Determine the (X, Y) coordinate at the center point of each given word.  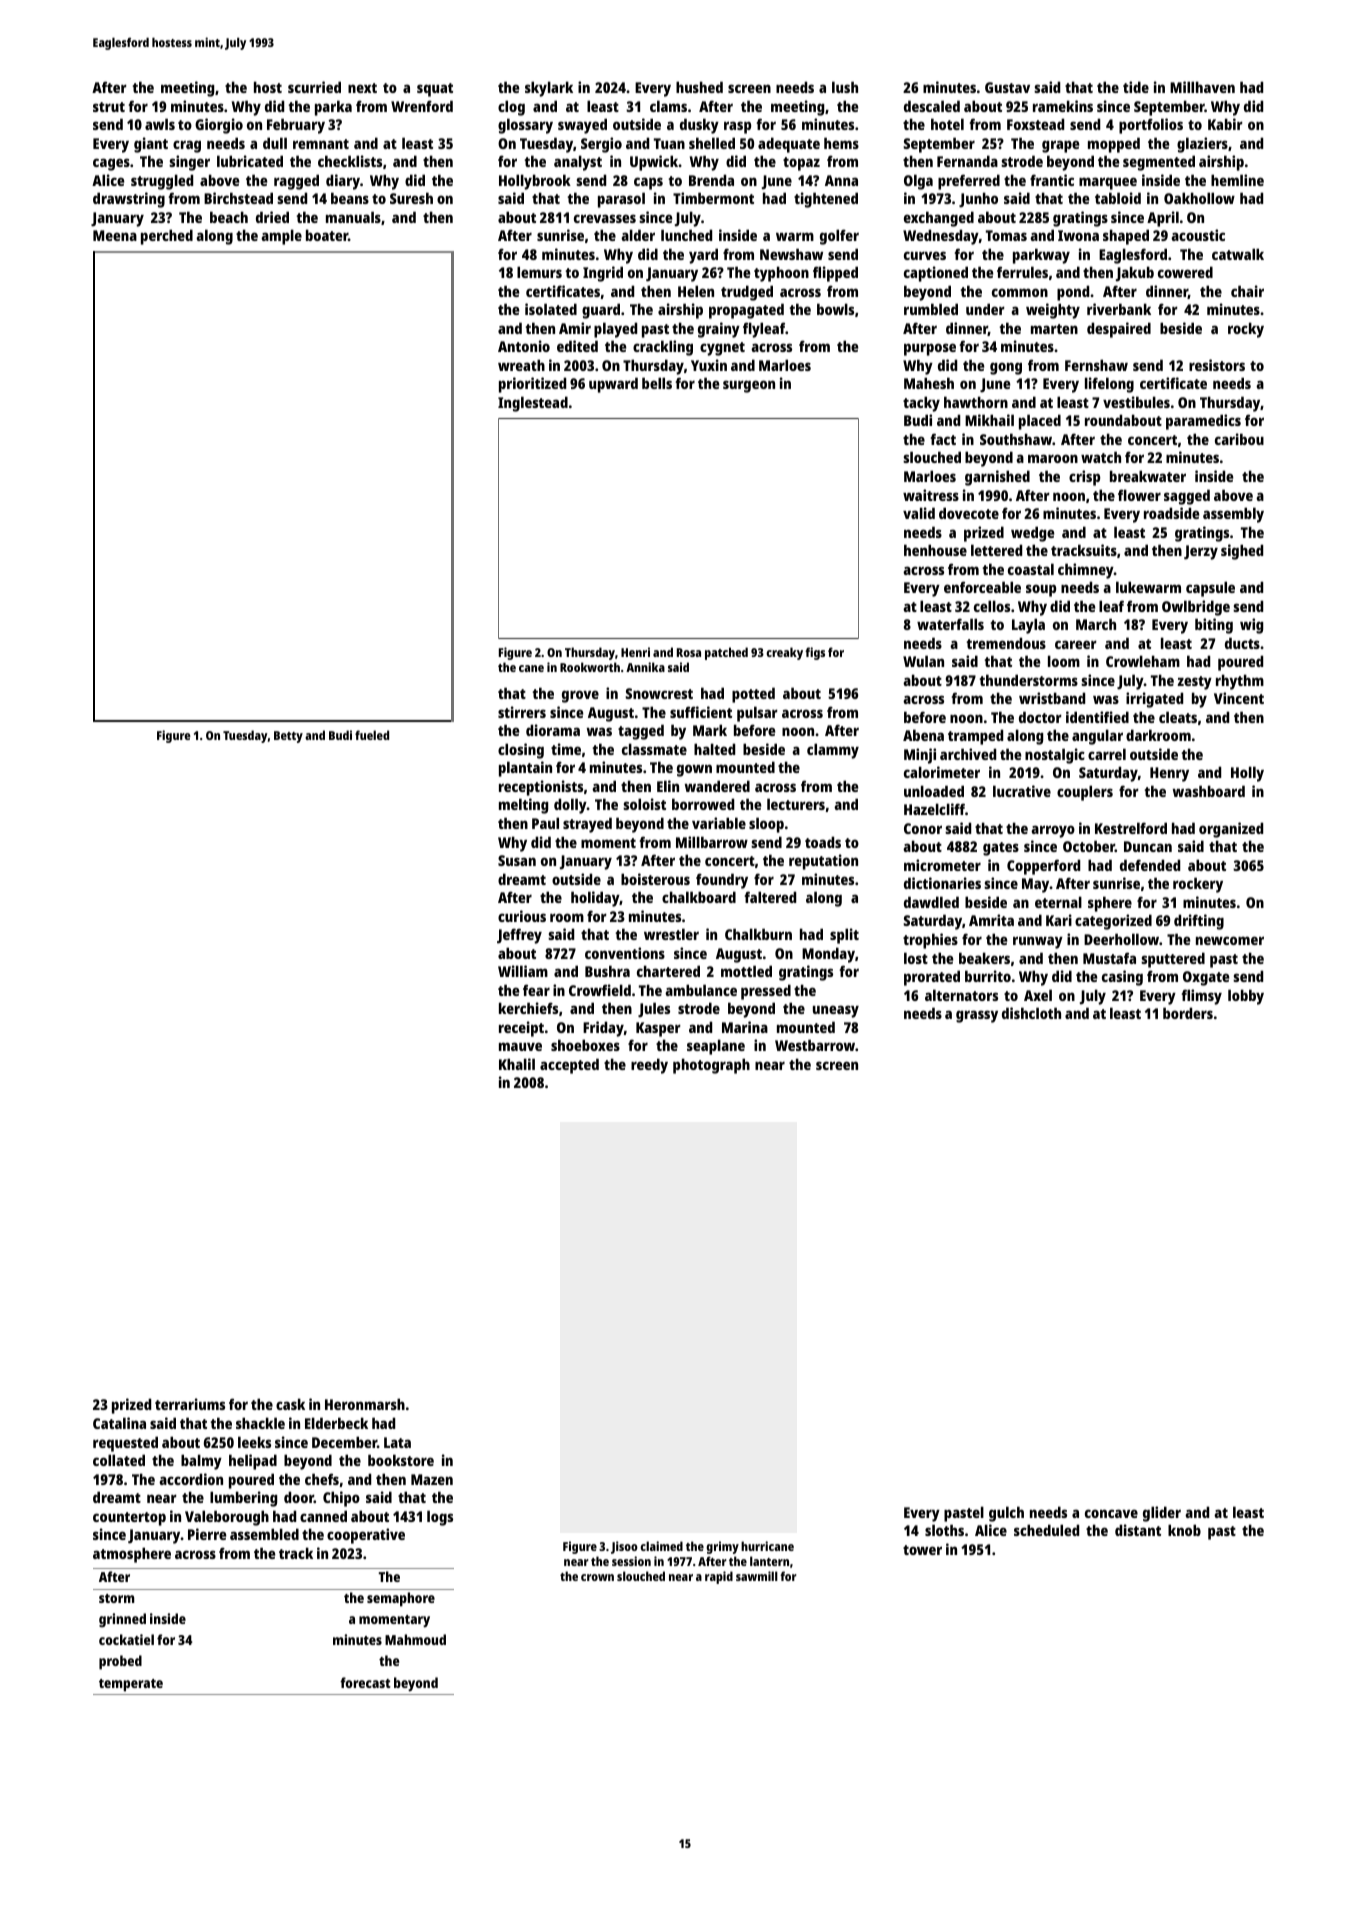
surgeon (749, 386)
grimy (722, 1547)
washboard (1209, 791)
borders (1188, 1013)
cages (111, 164)
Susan (517, 860)
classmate (654, 749)
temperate (131, 1685)
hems (841, 143)
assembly (1233, 515)
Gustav (1007, 87)
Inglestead (533, 404)
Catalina (119, 1423)
